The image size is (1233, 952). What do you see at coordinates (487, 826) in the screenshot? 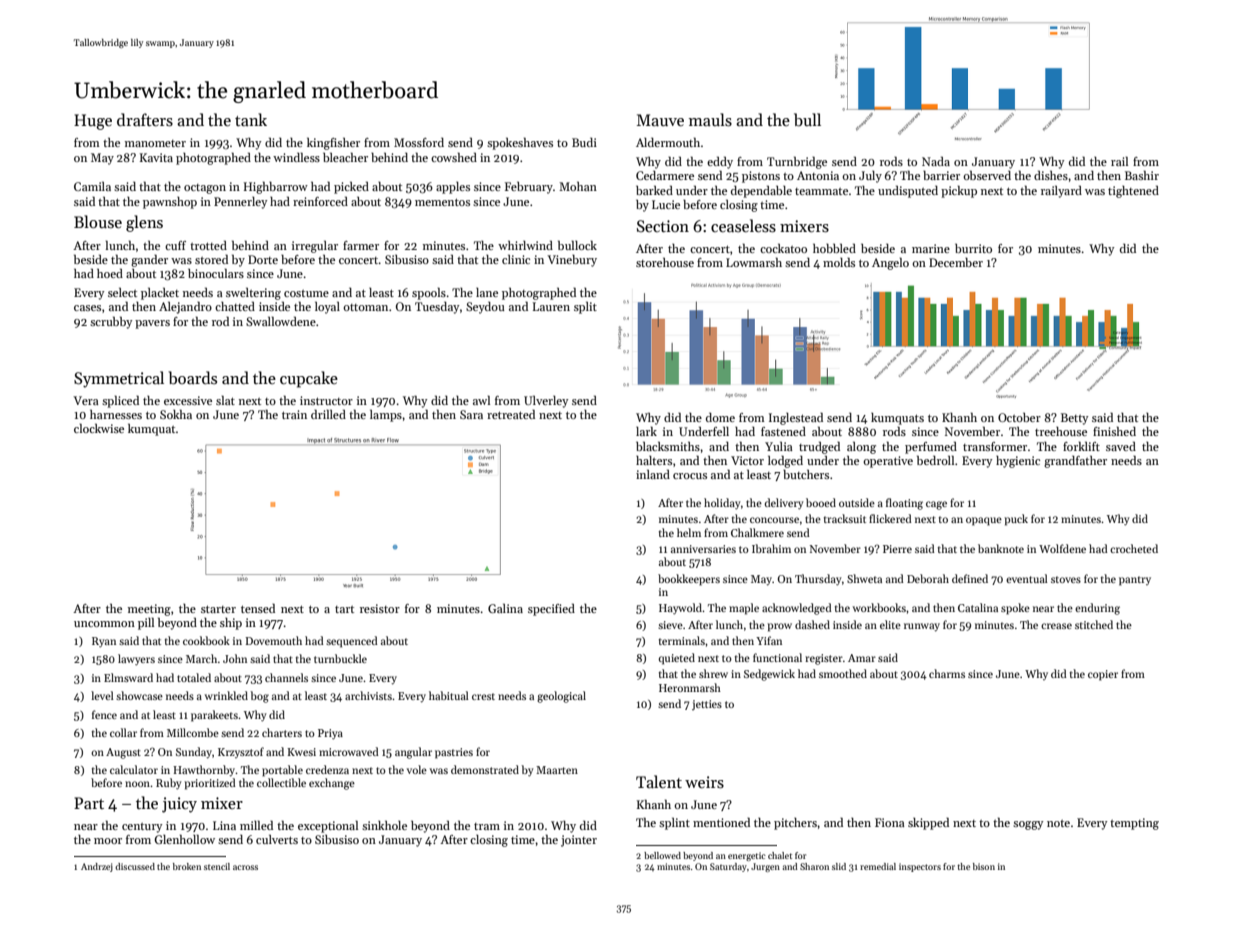
I see `tram` at bounding box center [487, 826].
